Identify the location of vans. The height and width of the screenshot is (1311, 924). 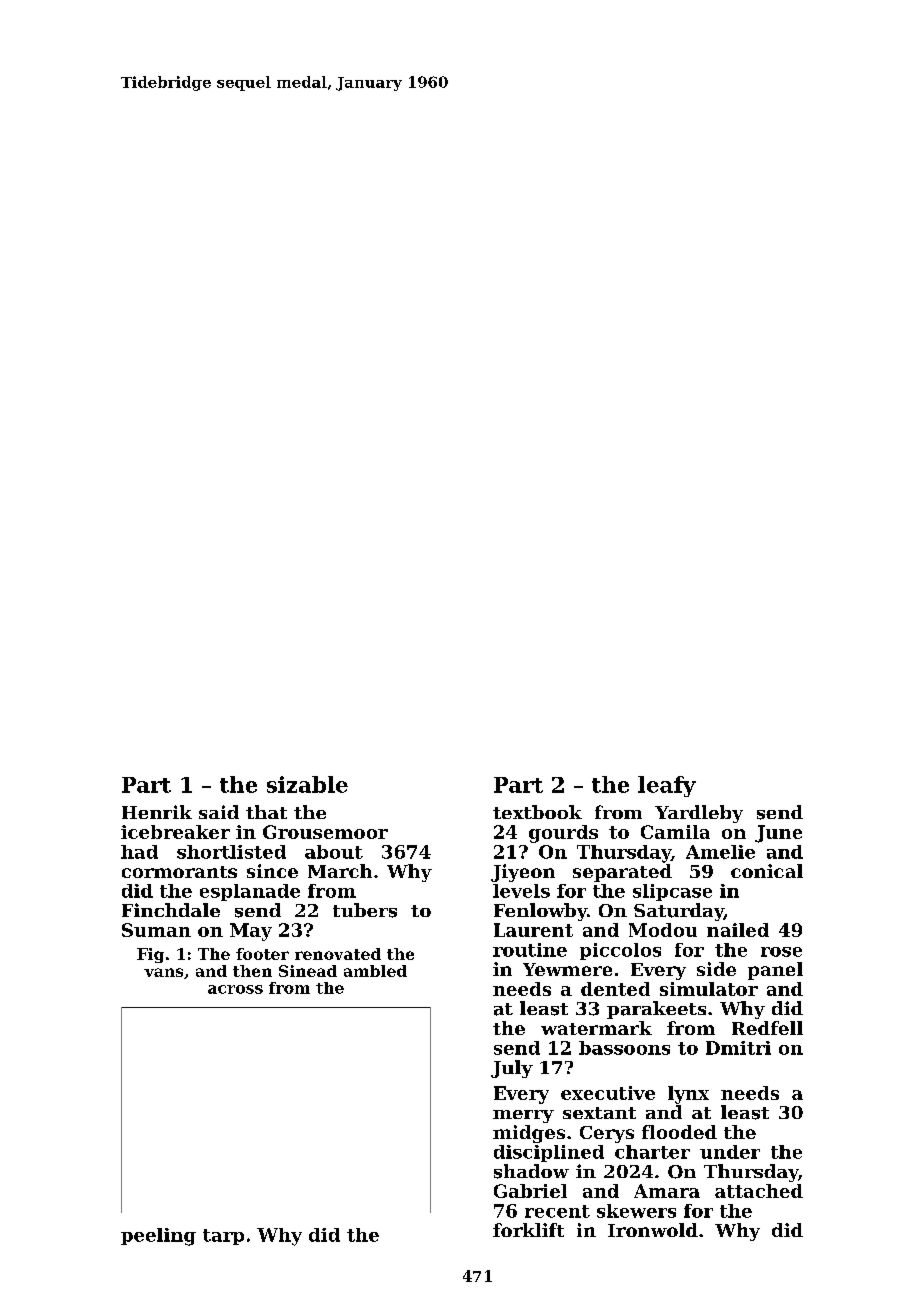
(163, 972).
